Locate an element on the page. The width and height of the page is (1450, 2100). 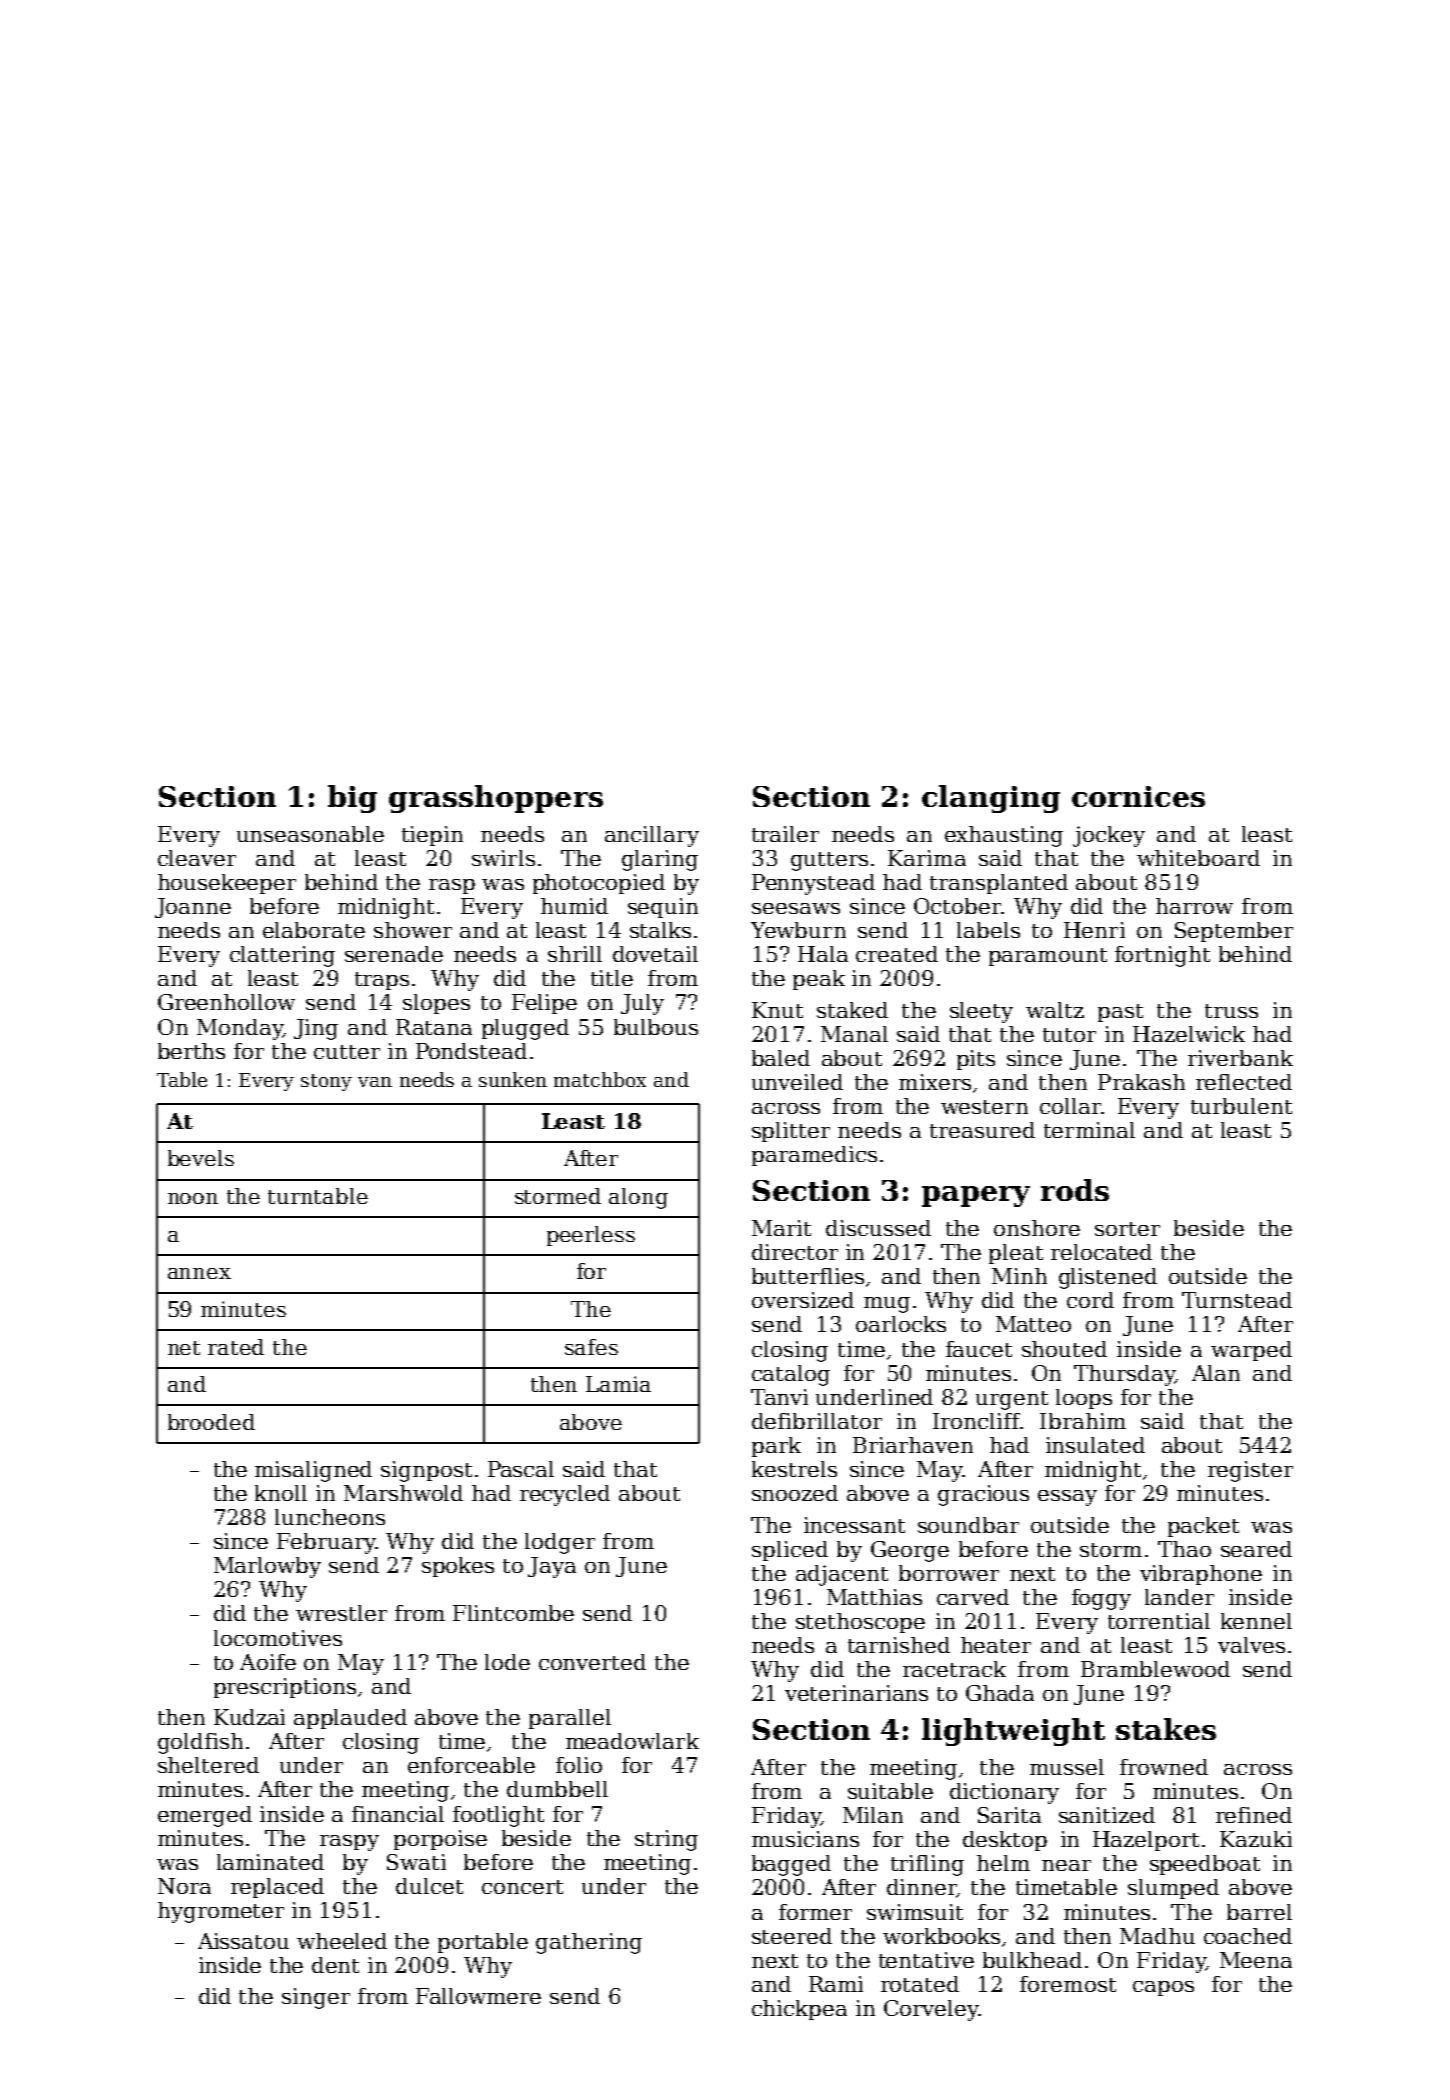
big is located at coordinates (352, 799).
